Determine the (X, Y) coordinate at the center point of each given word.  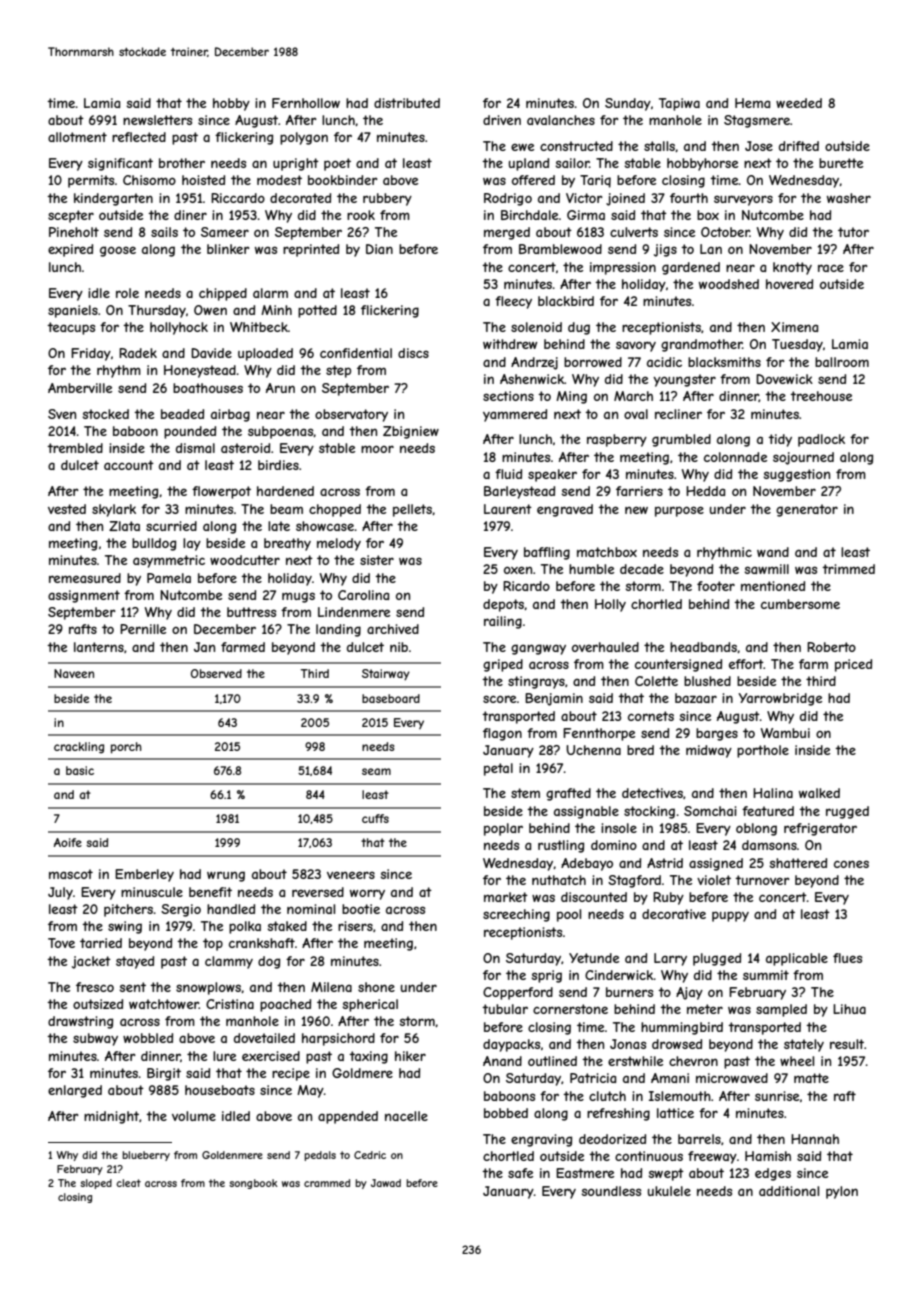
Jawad (386, 1183)
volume (194, 1116)
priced (853, 665)
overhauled (605, 647)
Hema (752, 103)
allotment (77, 137)
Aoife (68, 842)
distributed (407, 103)
